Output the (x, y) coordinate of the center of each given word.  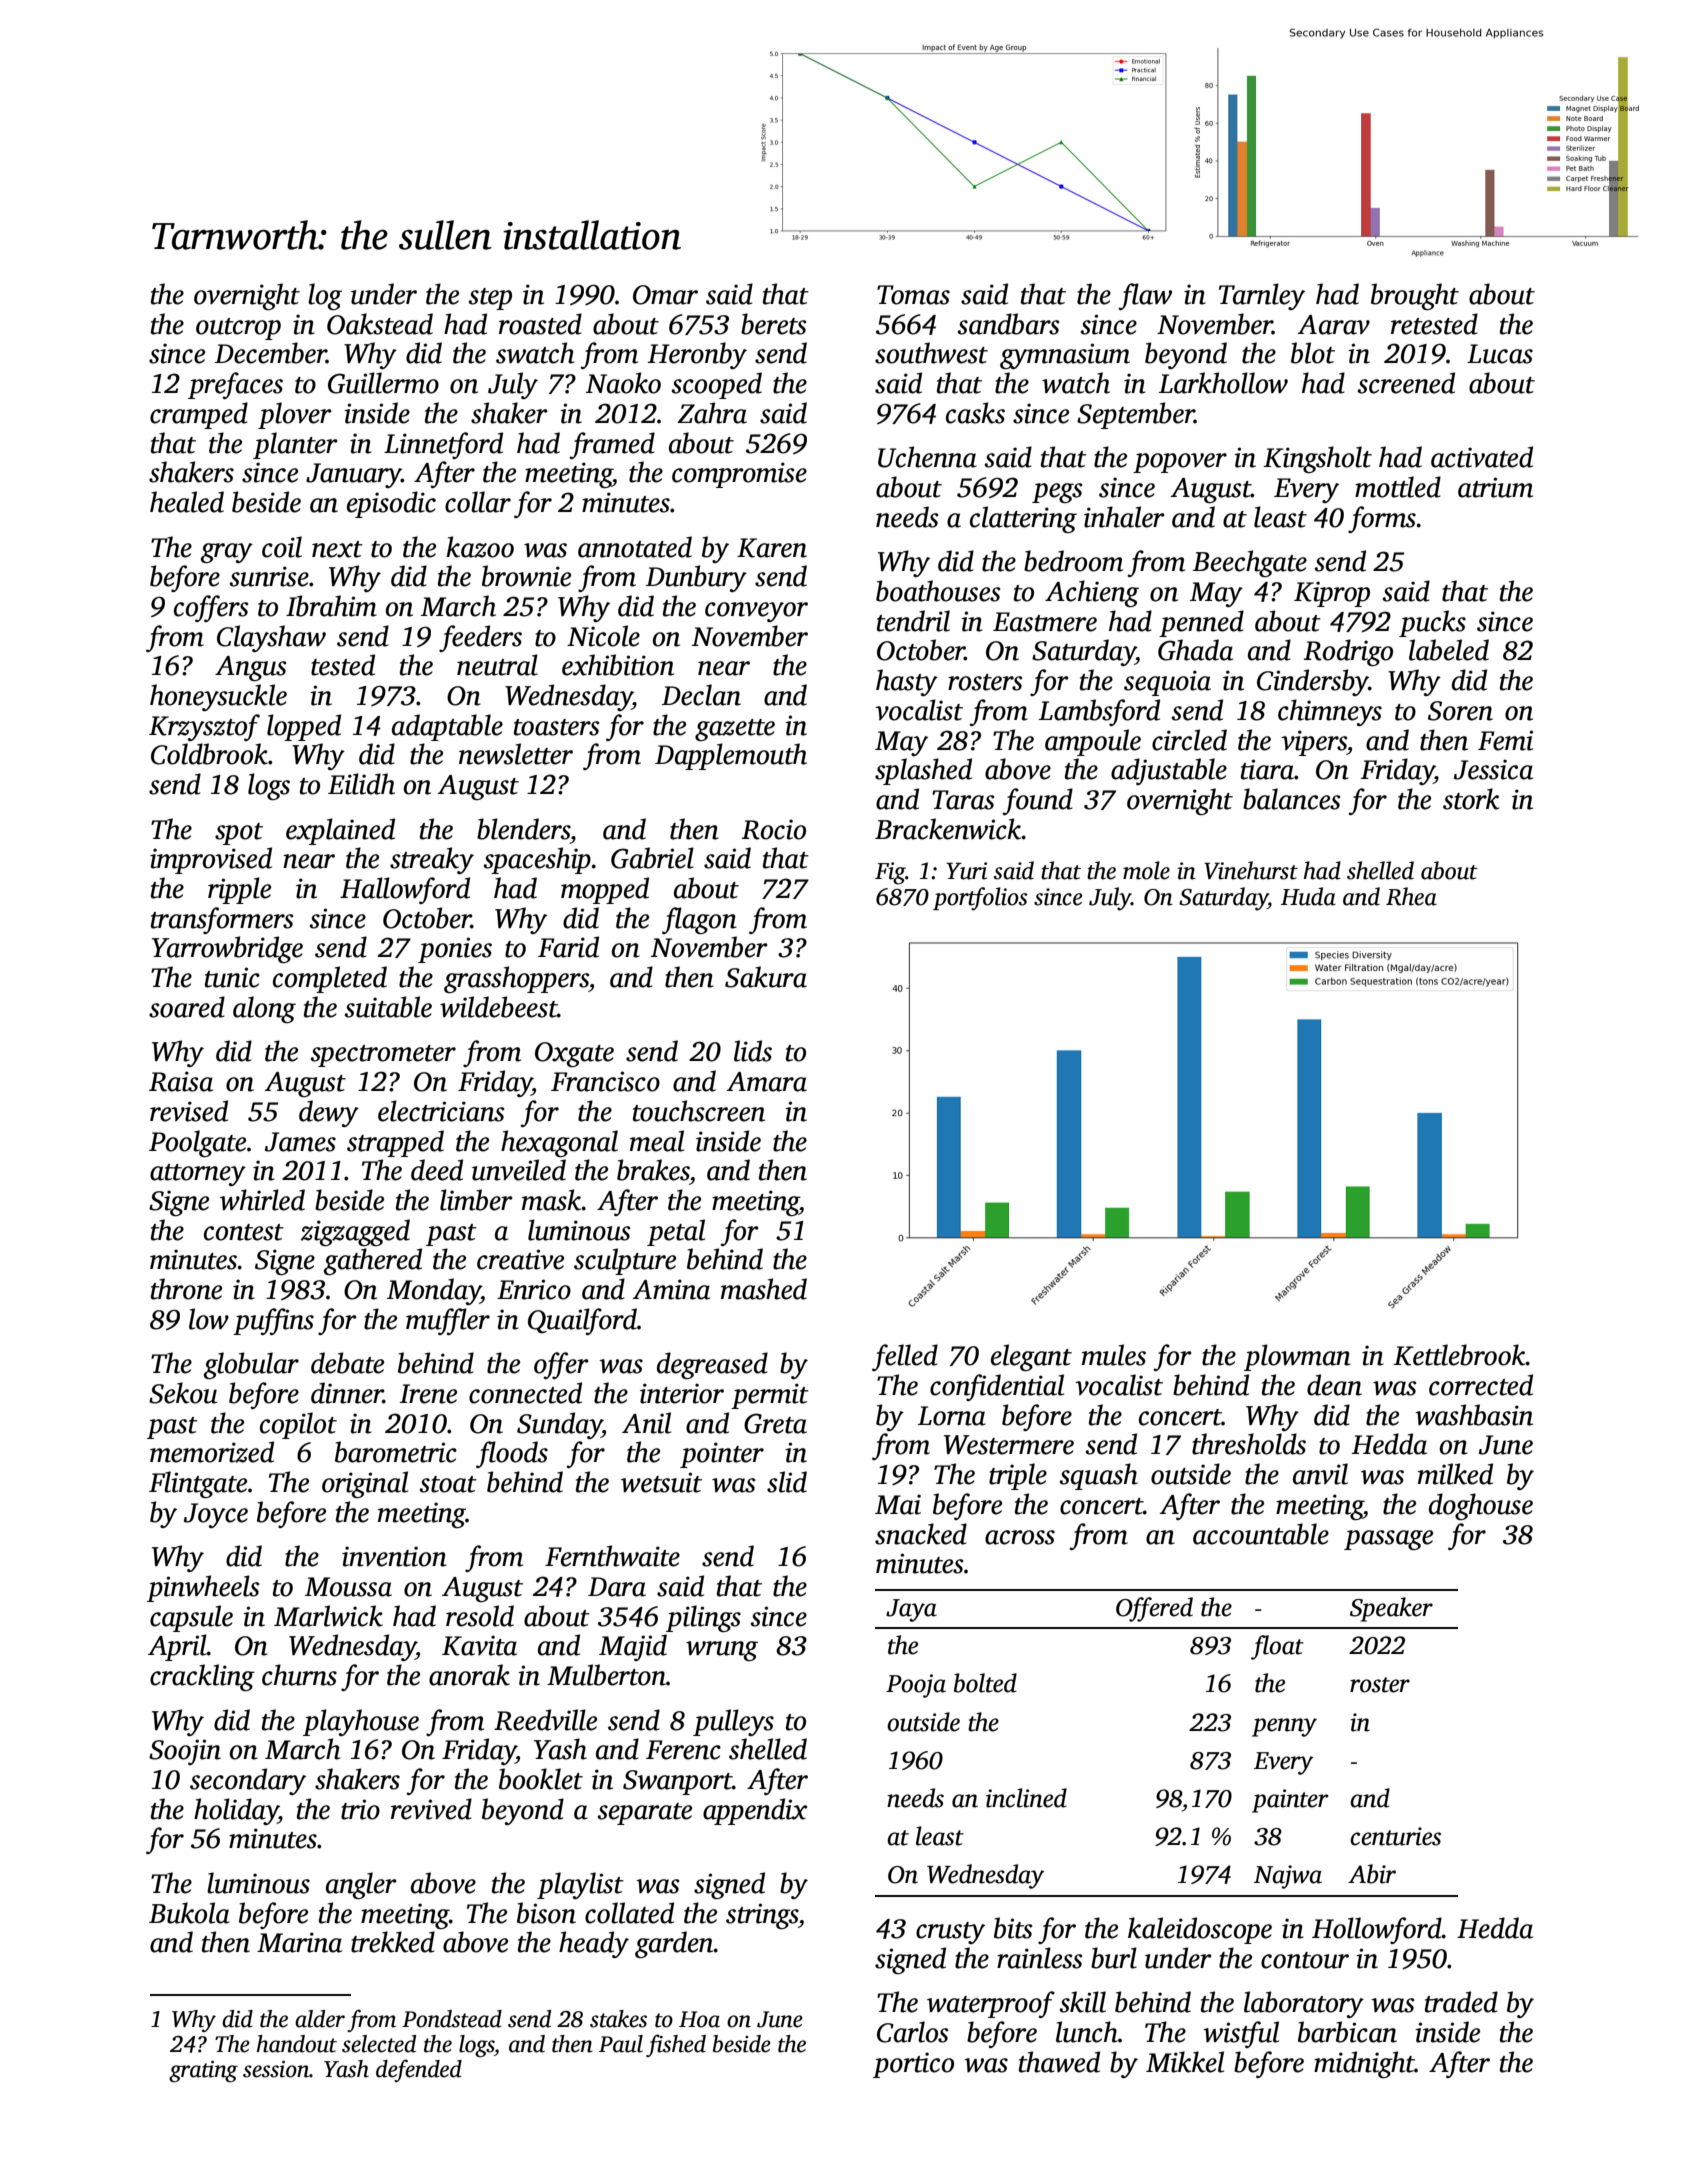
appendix (755, 1811)
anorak (469, 1675)
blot (1313, 353)
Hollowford (1377, 1930)
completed (330, 979)
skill (1082, 2002)
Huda (1308, 896)
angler (361, 1885)
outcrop (238, 329)
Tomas (913, 295)
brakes (653, 1170)
